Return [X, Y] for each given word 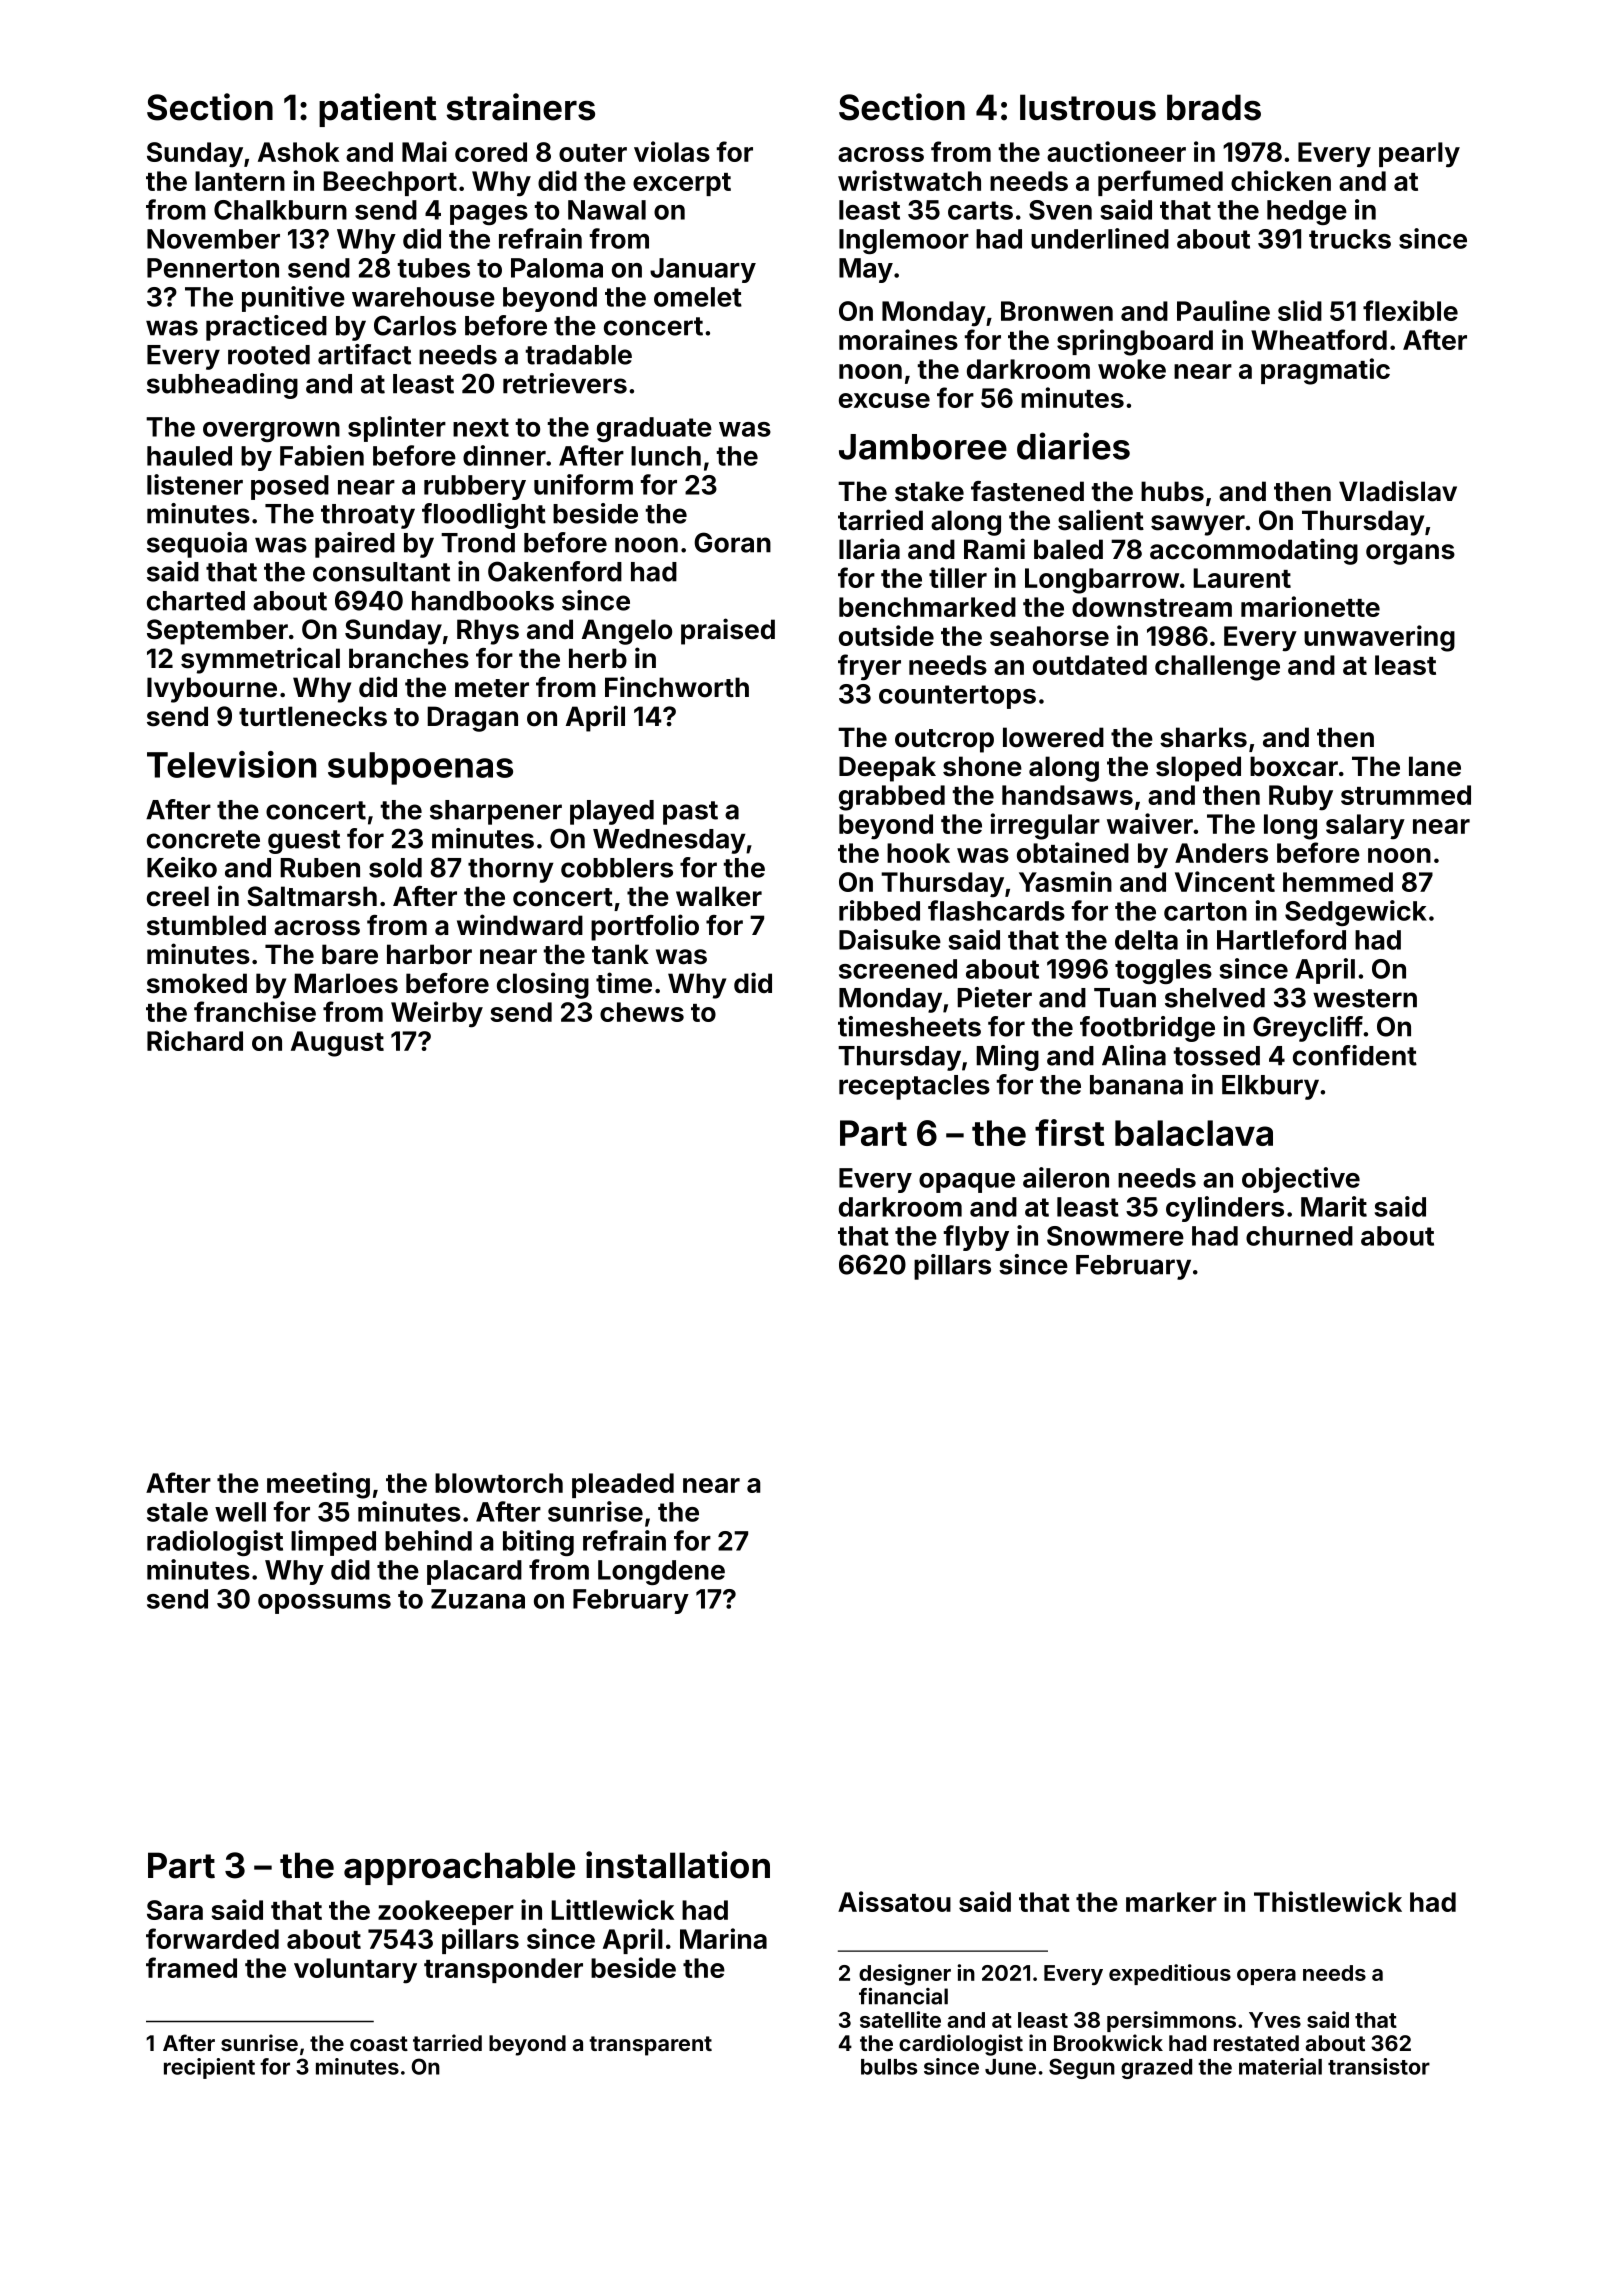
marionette [1310, 606]
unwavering [1379, 638]
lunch [666, 456]
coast [379, 2043]
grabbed [892, 798]
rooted [269, 355]
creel [178, 896]
